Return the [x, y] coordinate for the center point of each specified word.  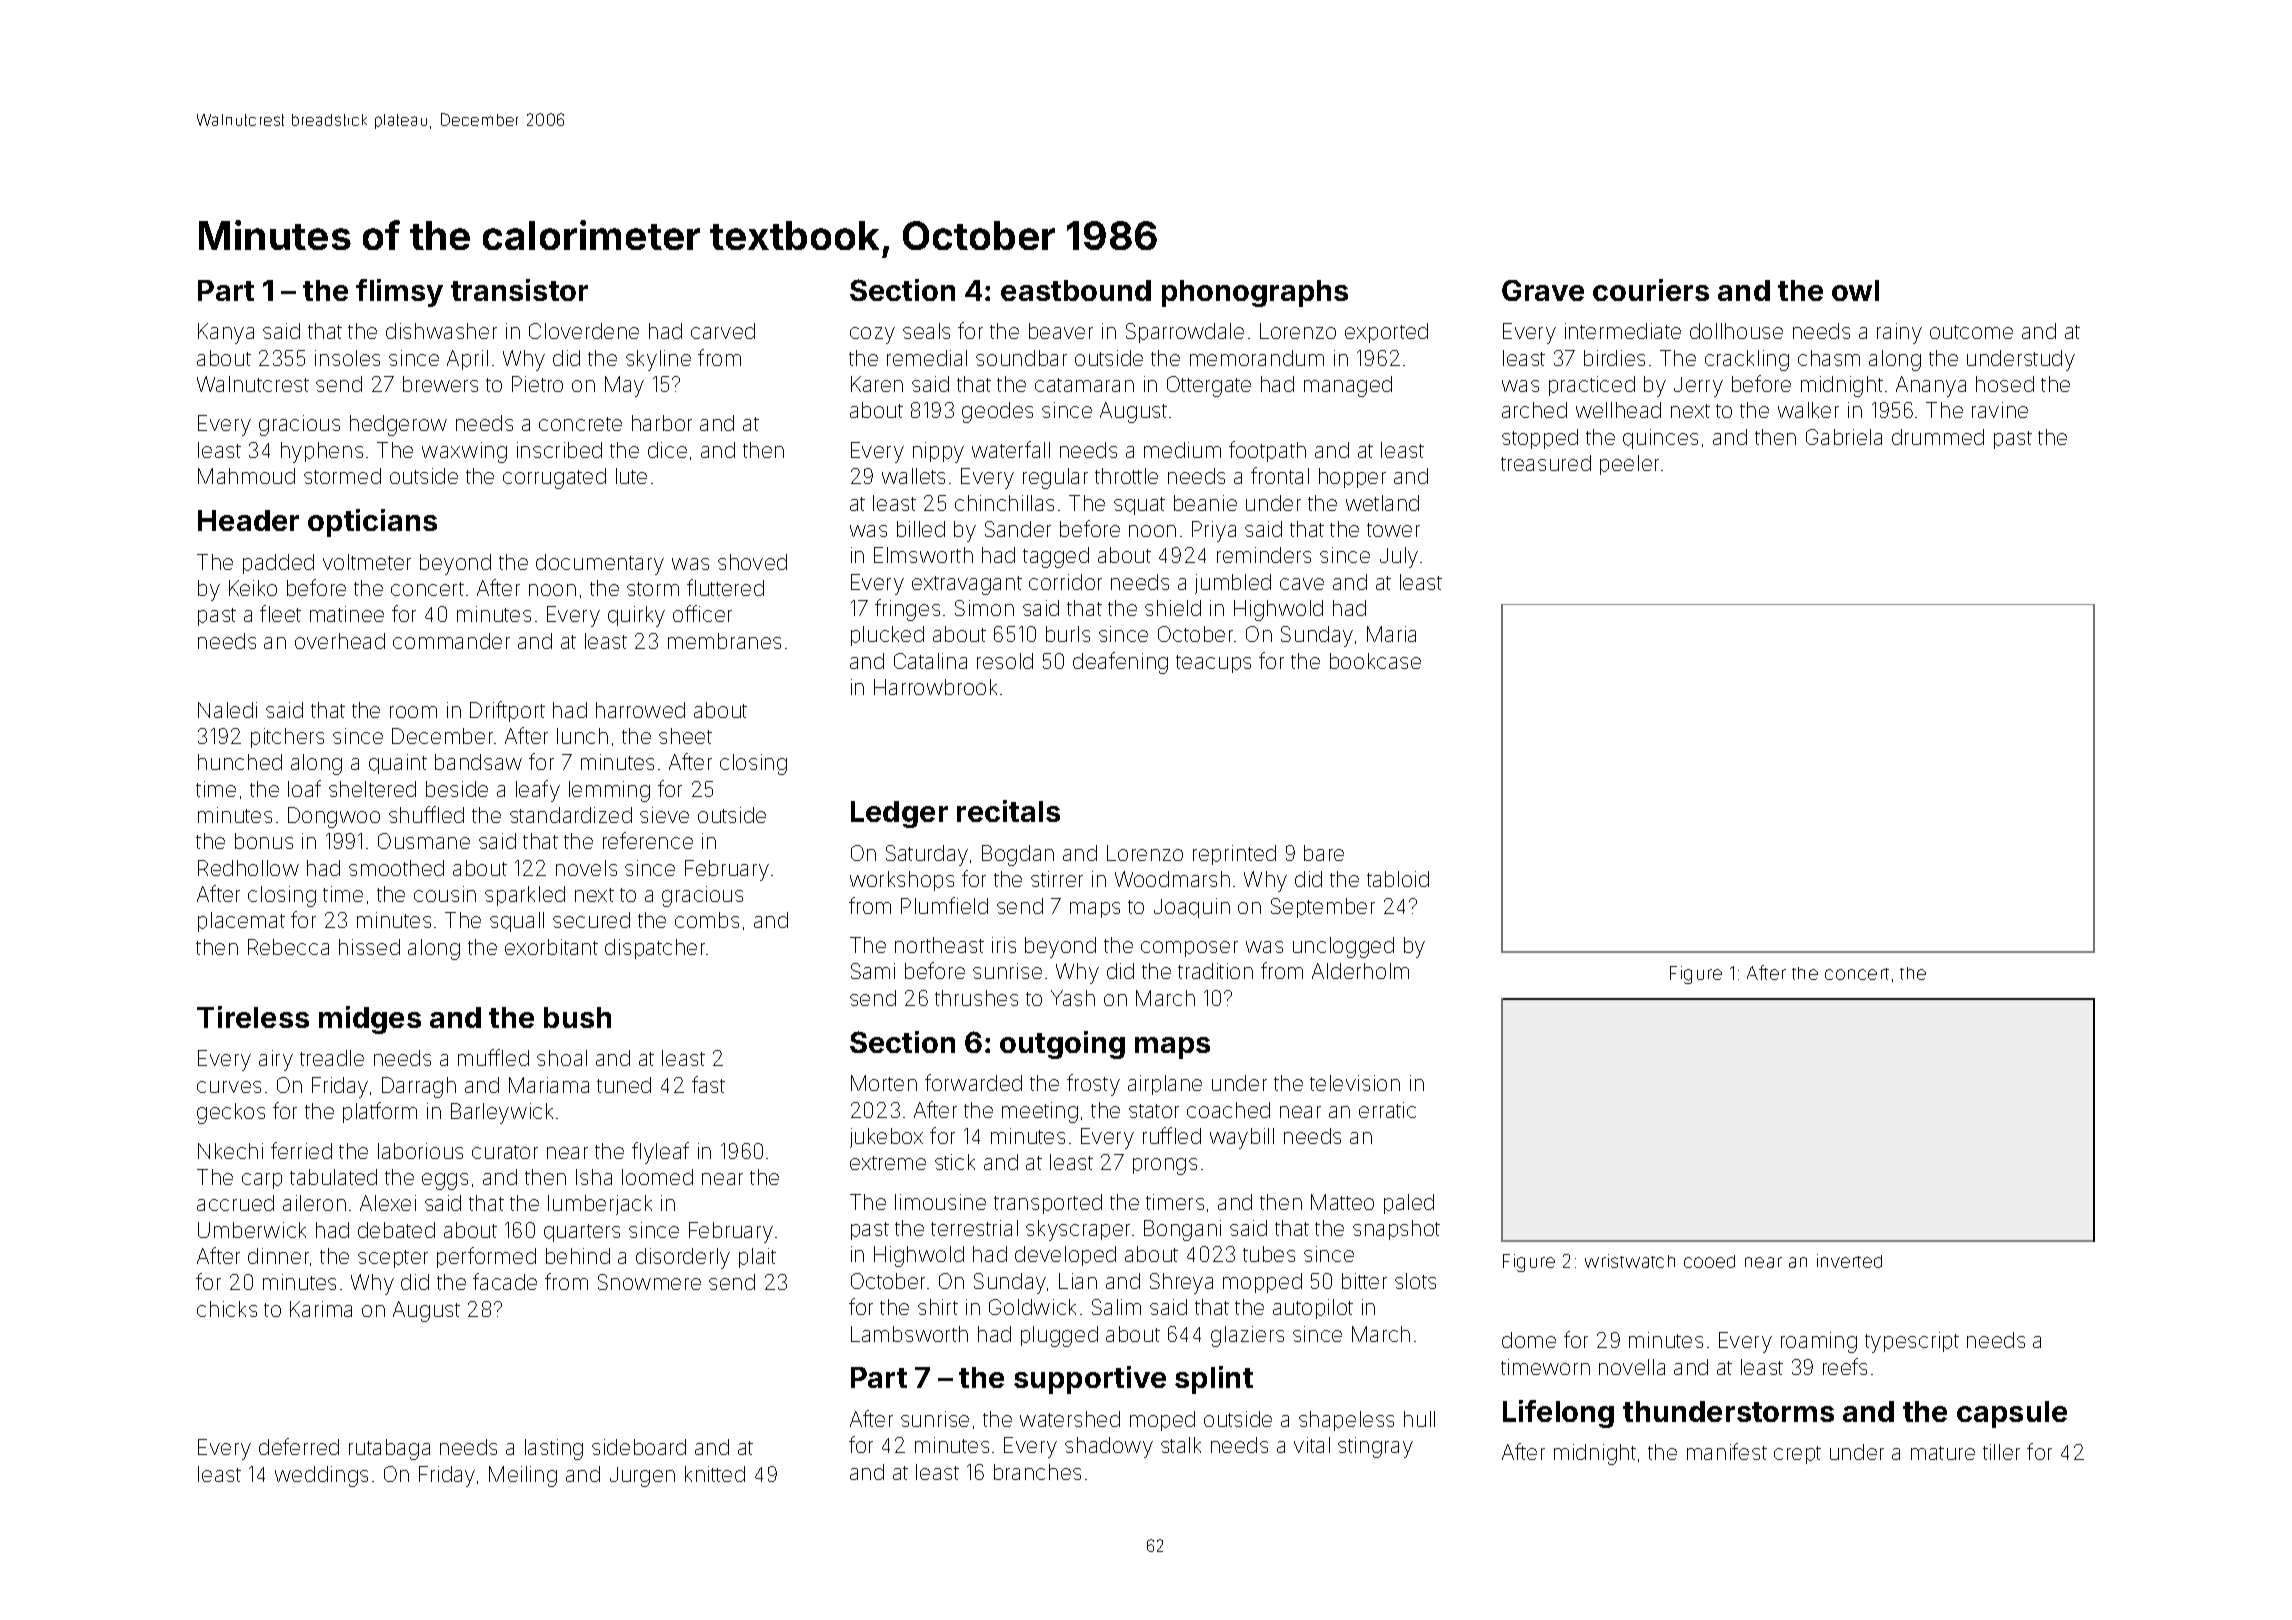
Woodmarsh [1172, 879]
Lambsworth [909, 1334]
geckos [231, 1113]
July [1399, 557]
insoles [347, 358]
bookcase [1375, 661]
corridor [1065, 582]
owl [1855, 290]
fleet [280, 613]
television [1355, 1083]
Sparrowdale [1185, 333]
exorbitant [551, 947]
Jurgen [642, 1477]
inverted [1849, 1261]
